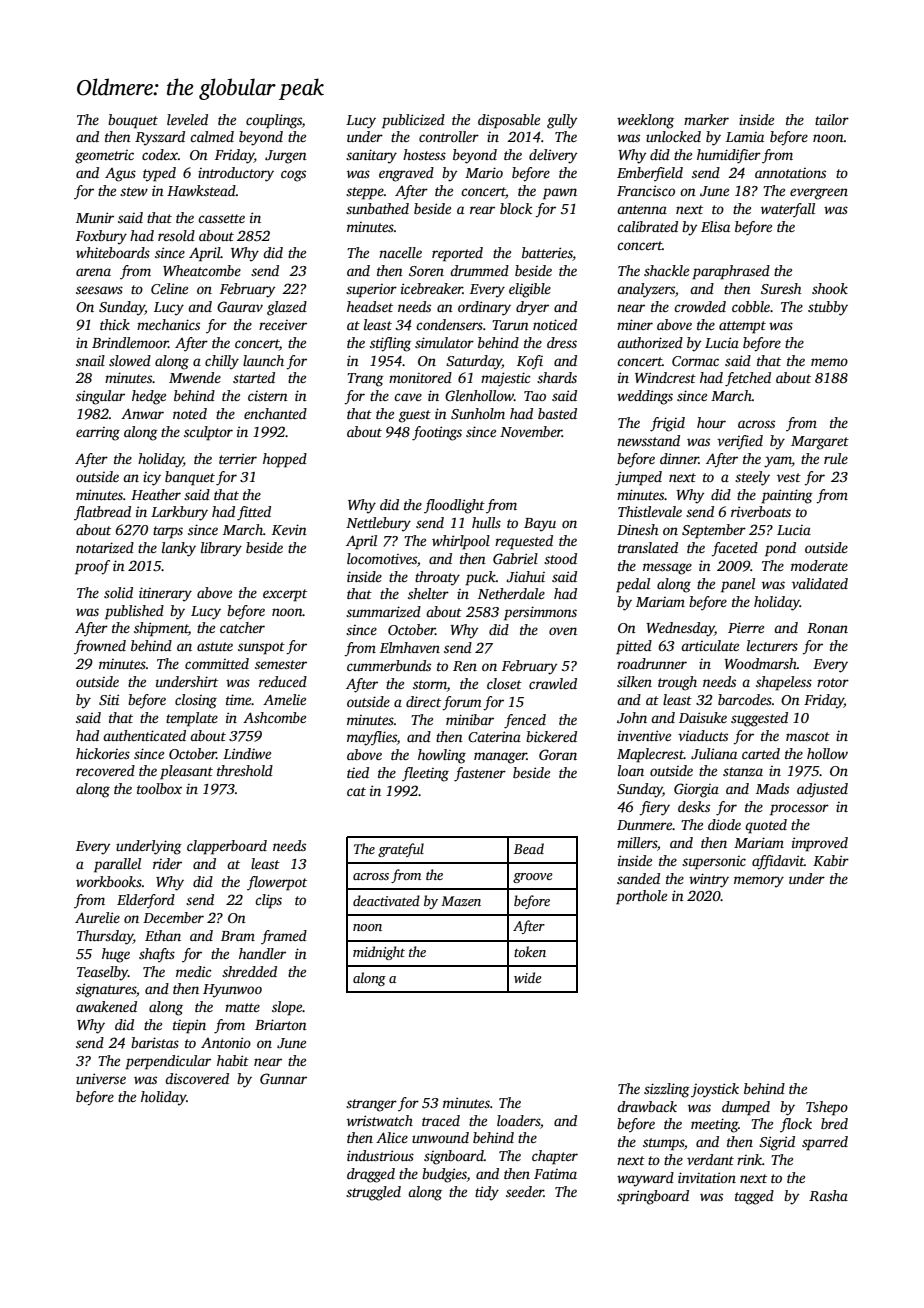  Describe the element at coordinates (101, 1078) in the screenshot. I see `universe` at that location.
